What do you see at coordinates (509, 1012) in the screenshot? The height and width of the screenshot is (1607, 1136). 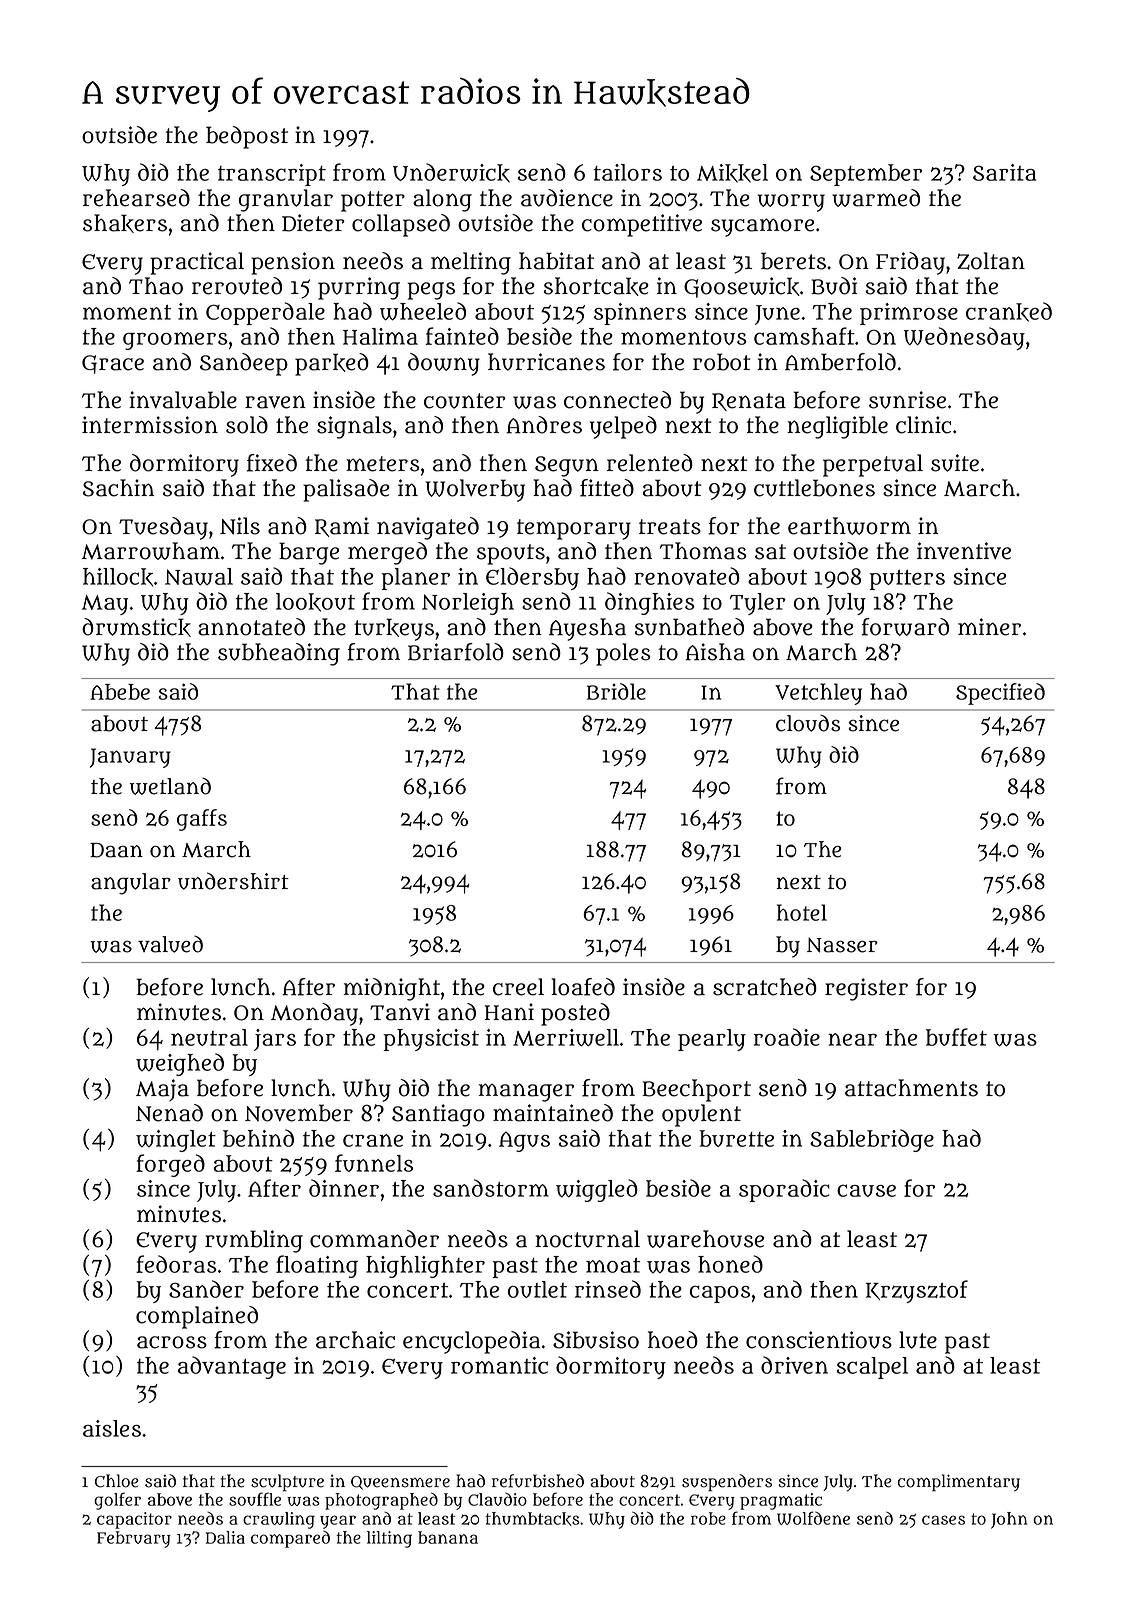 I see `Hani` at bounding box center [509, 1012].
